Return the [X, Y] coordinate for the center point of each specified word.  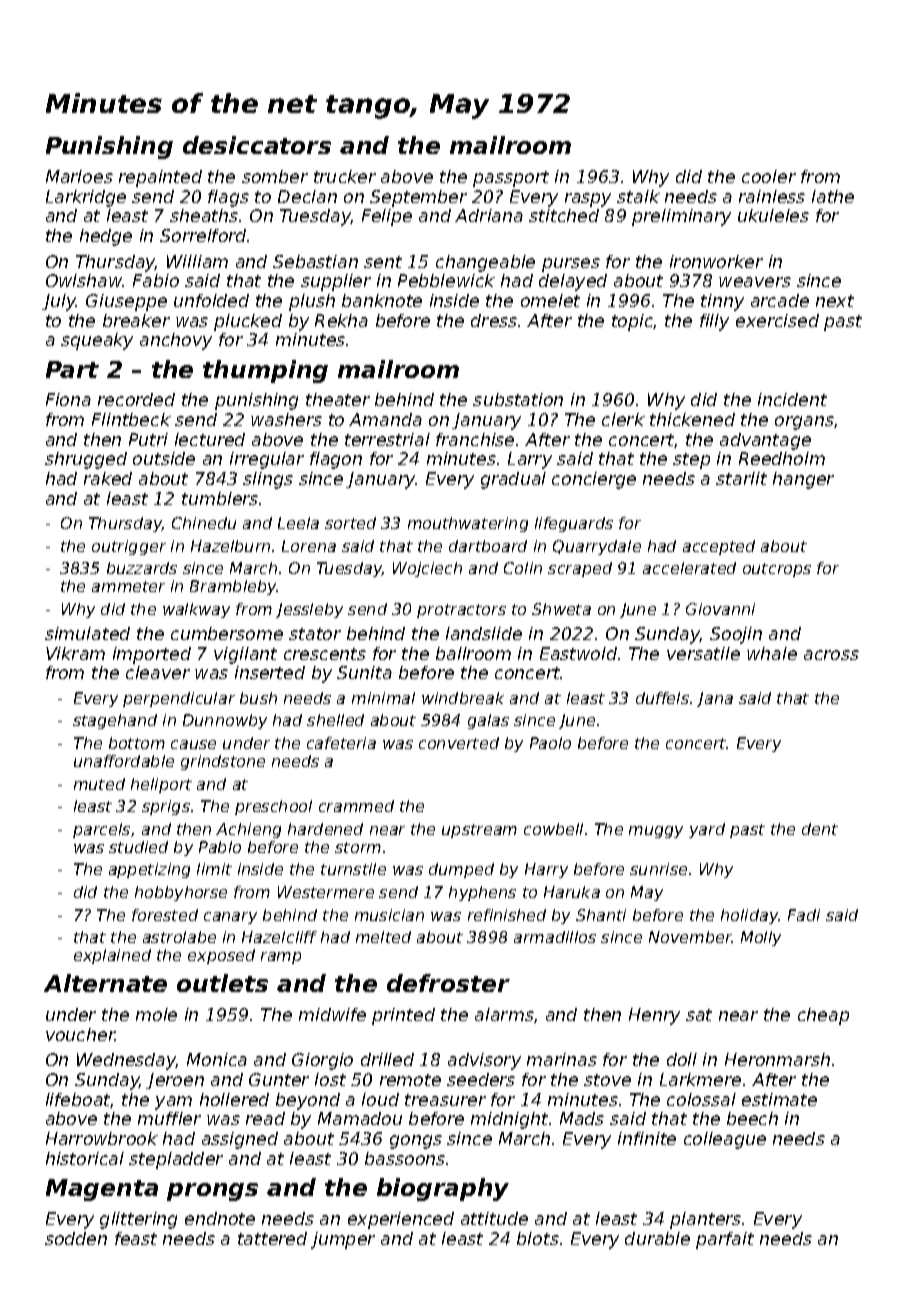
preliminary [681, 217]
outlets [222, 983]
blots [538, 1238]
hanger [803, 480]
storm [358, 847]
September [418, 198]
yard [707, 830]
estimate [779, 1099]
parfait [725, 1240]
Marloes [79, 176]
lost [330, 1079]
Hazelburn [230, 546]
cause [193, 744]
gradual [513, 480]
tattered [272, 1238]
